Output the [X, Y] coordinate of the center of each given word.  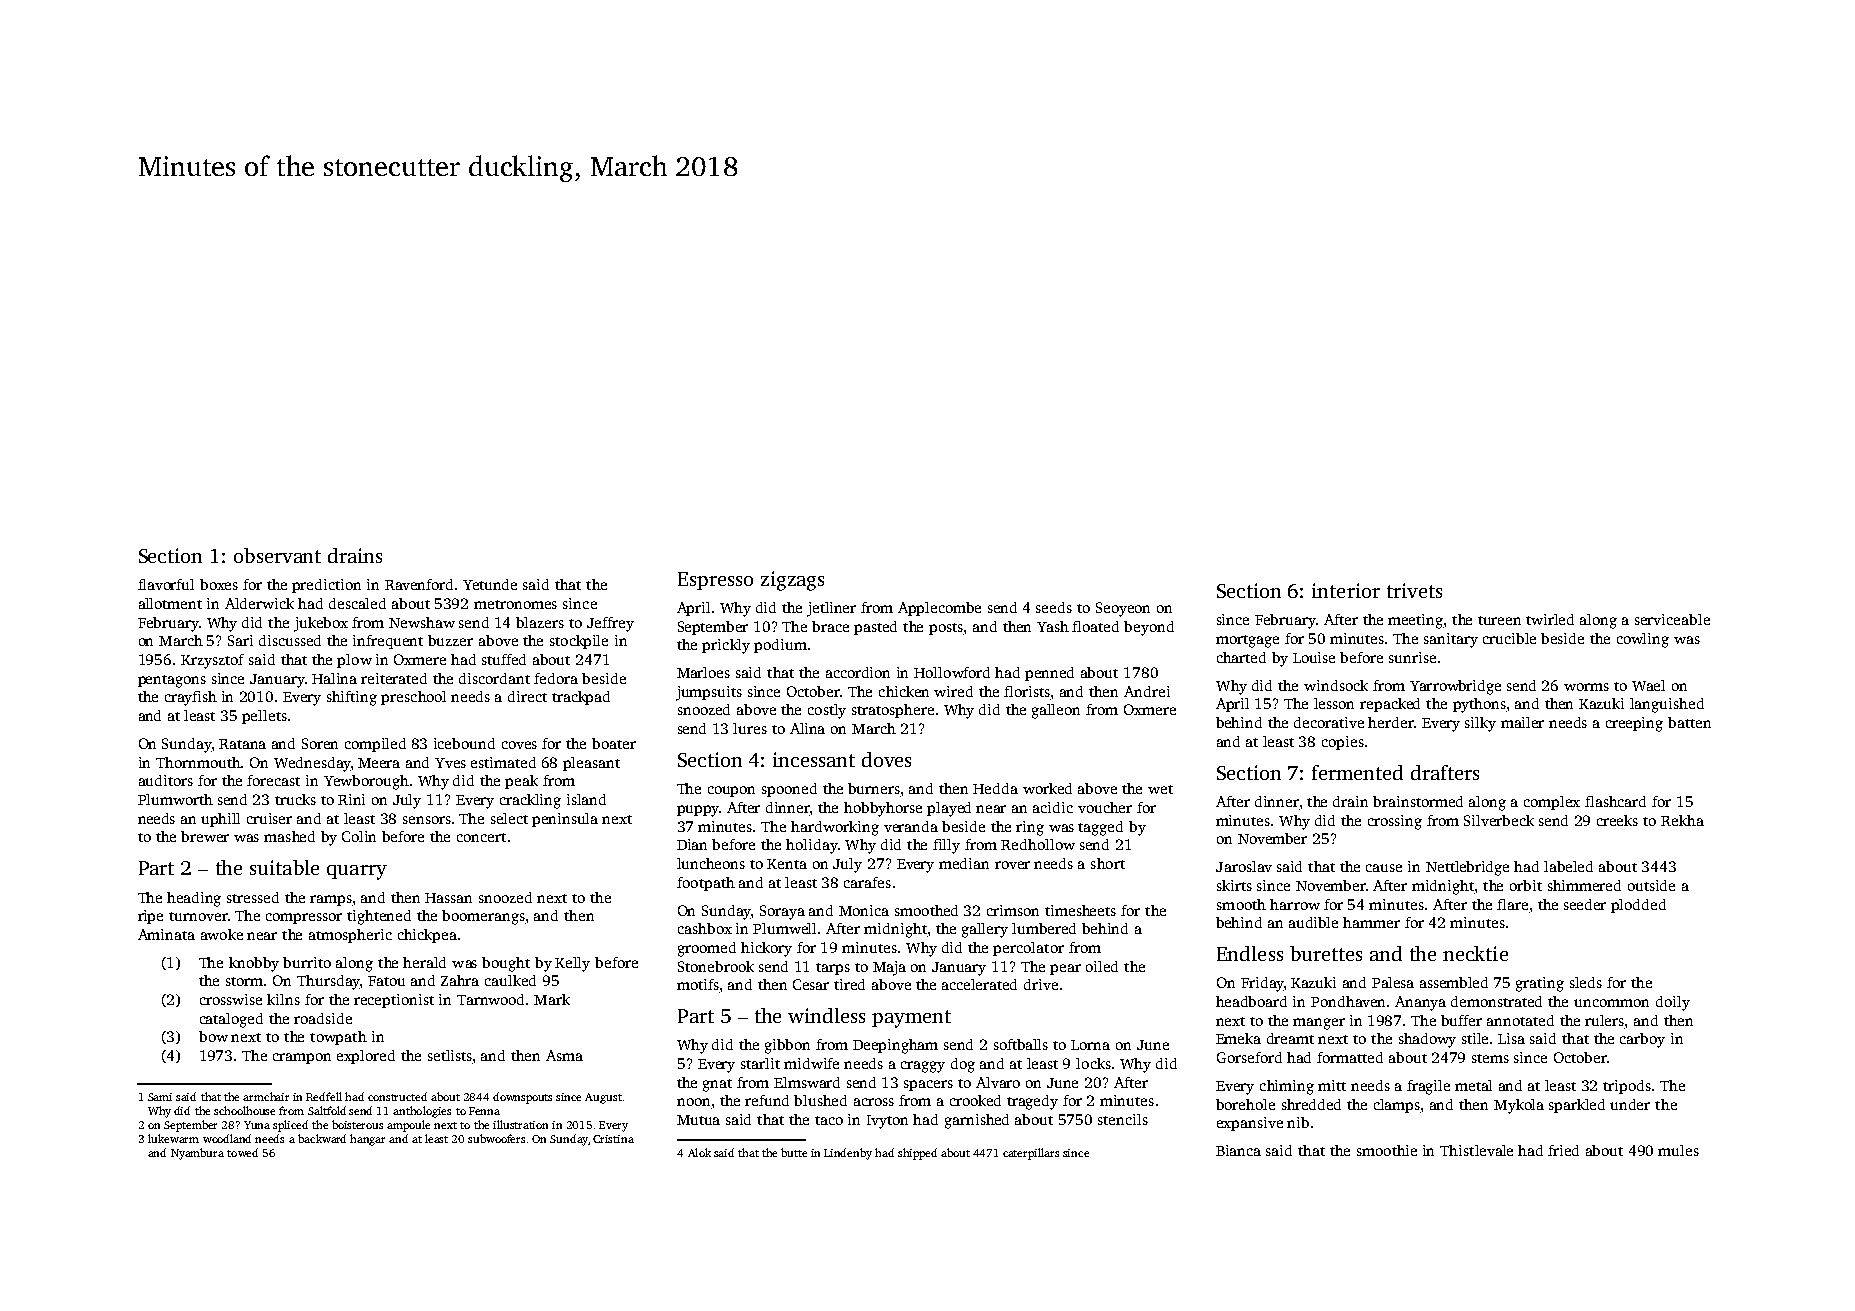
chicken [904, 691]
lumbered [1044, 928]
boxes [219, 584]
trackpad [581, 698]
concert [481, 837]
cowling [1643, 640]
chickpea [427, 936]
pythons [1479, 705]
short [1108, 863]
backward [322, 1138]
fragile [1428, 1087]
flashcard [1615, 801]
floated [1095, 626]
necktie [1475, 953]
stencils [1123, 1119]
